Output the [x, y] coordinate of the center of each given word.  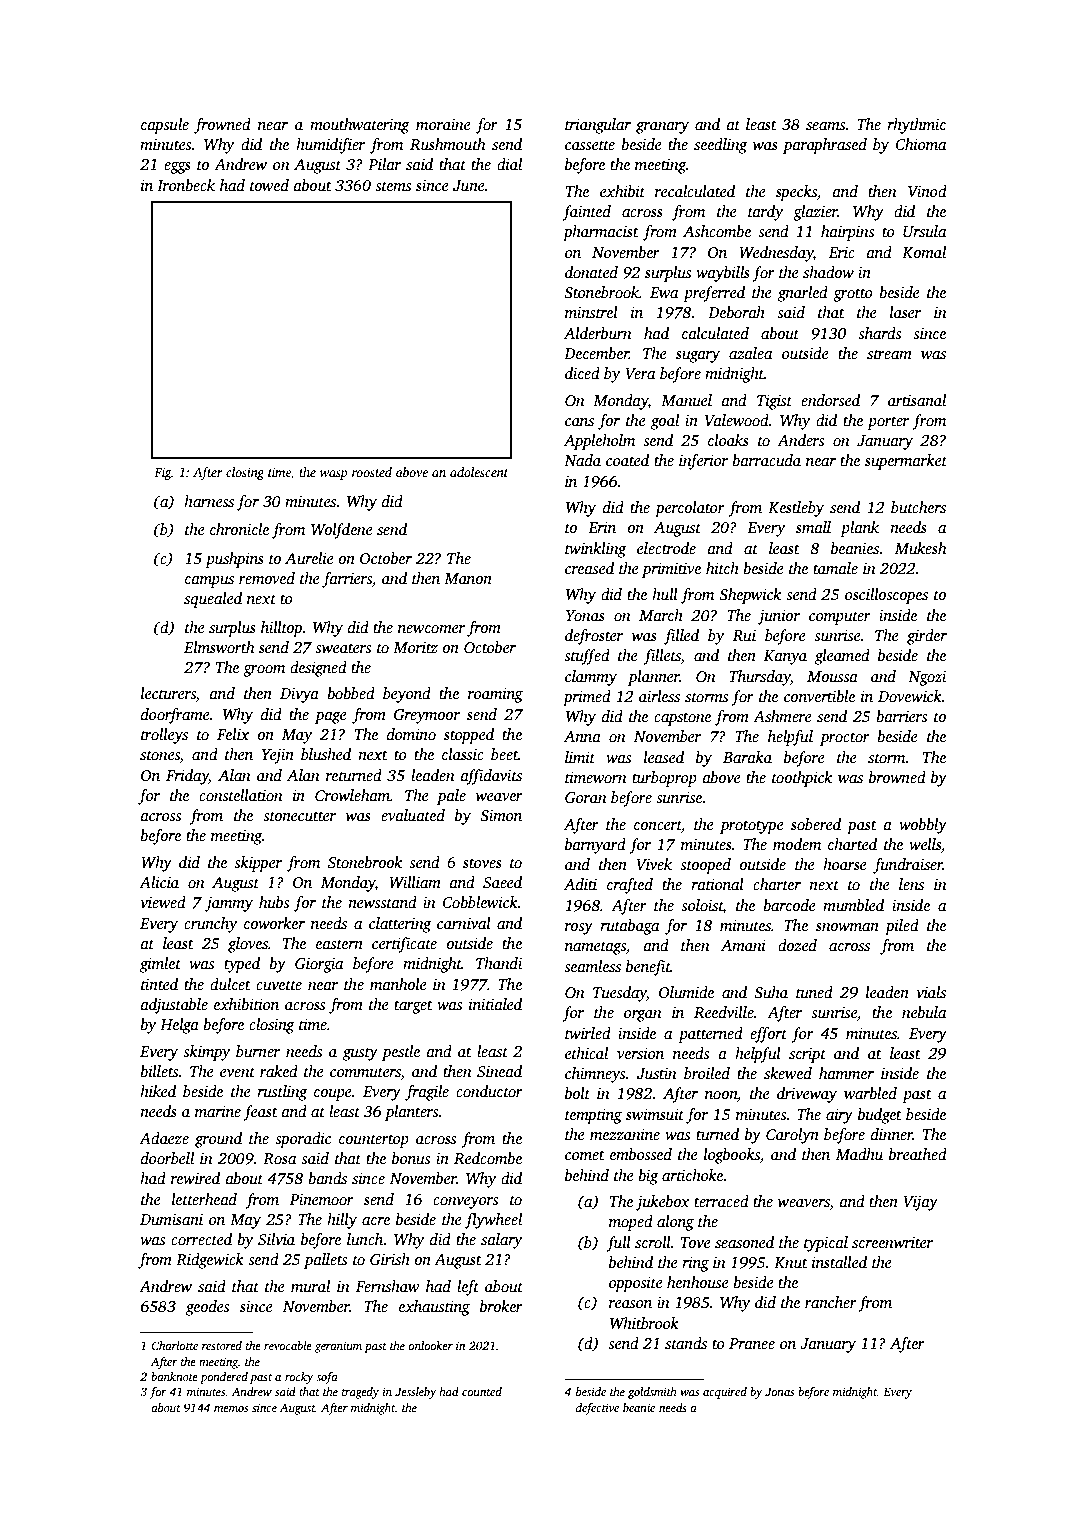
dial [509, 164]
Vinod [927, 191]
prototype [752, 827]
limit [580, 757]
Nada [582, 460]
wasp [334, 475]
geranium [338, 1347]
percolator [690, 509]
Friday [187, 777]
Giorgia [319, 965]
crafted [630, 886]
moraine [443, 124]
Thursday [760, 678]
